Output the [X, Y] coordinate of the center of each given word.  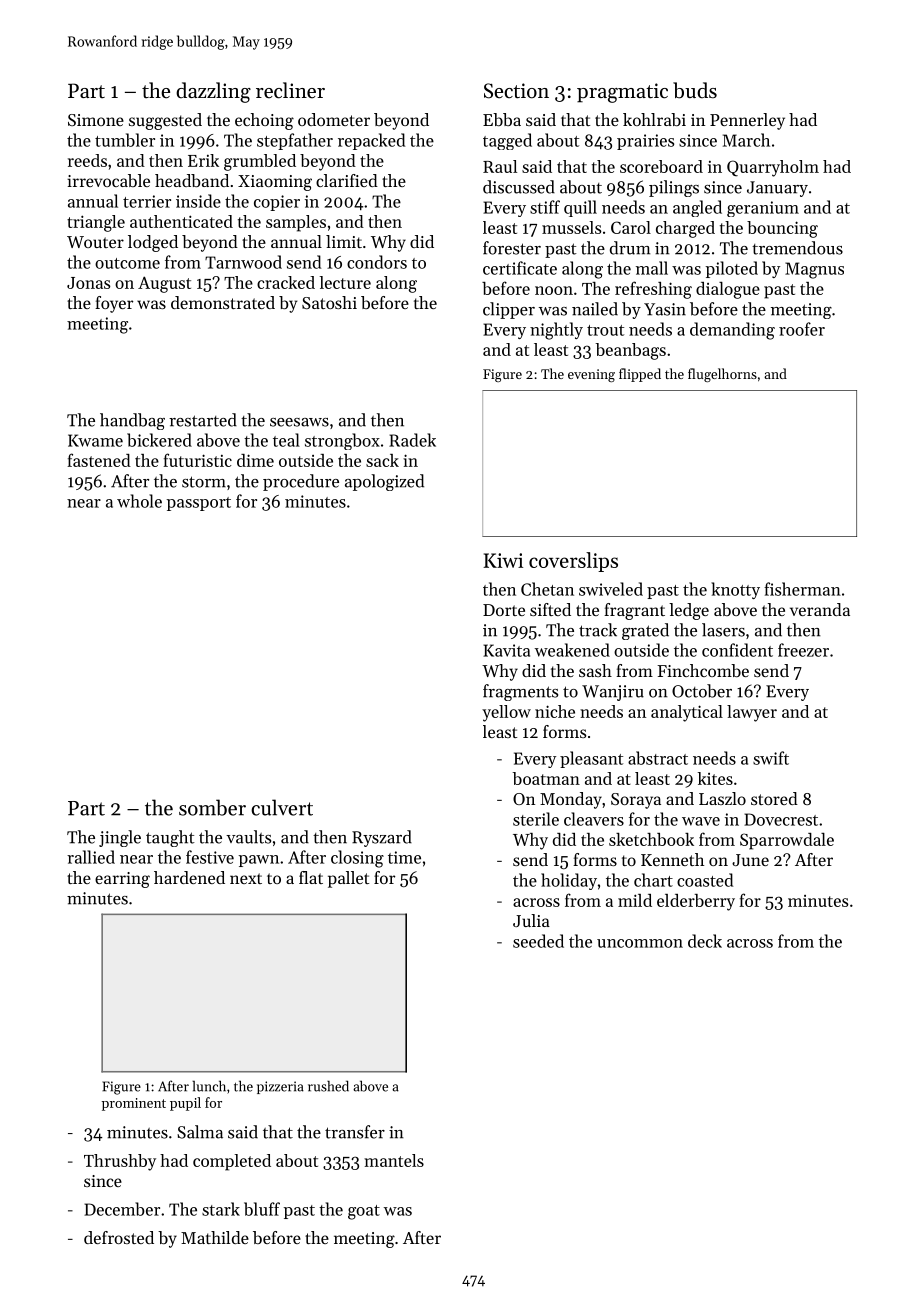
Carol [631, 227]
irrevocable [108, 180]
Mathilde [215, 1237]
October [702, 691]
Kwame [95, 440]
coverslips [573, 562]
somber [212, 807]
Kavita [506, 650]
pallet [348, 879]
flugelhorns [722, 375]
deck [705, 941]
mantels [394, 1160]
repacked [371, 141]
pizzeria [280, 1087]
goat [364, 1212]
